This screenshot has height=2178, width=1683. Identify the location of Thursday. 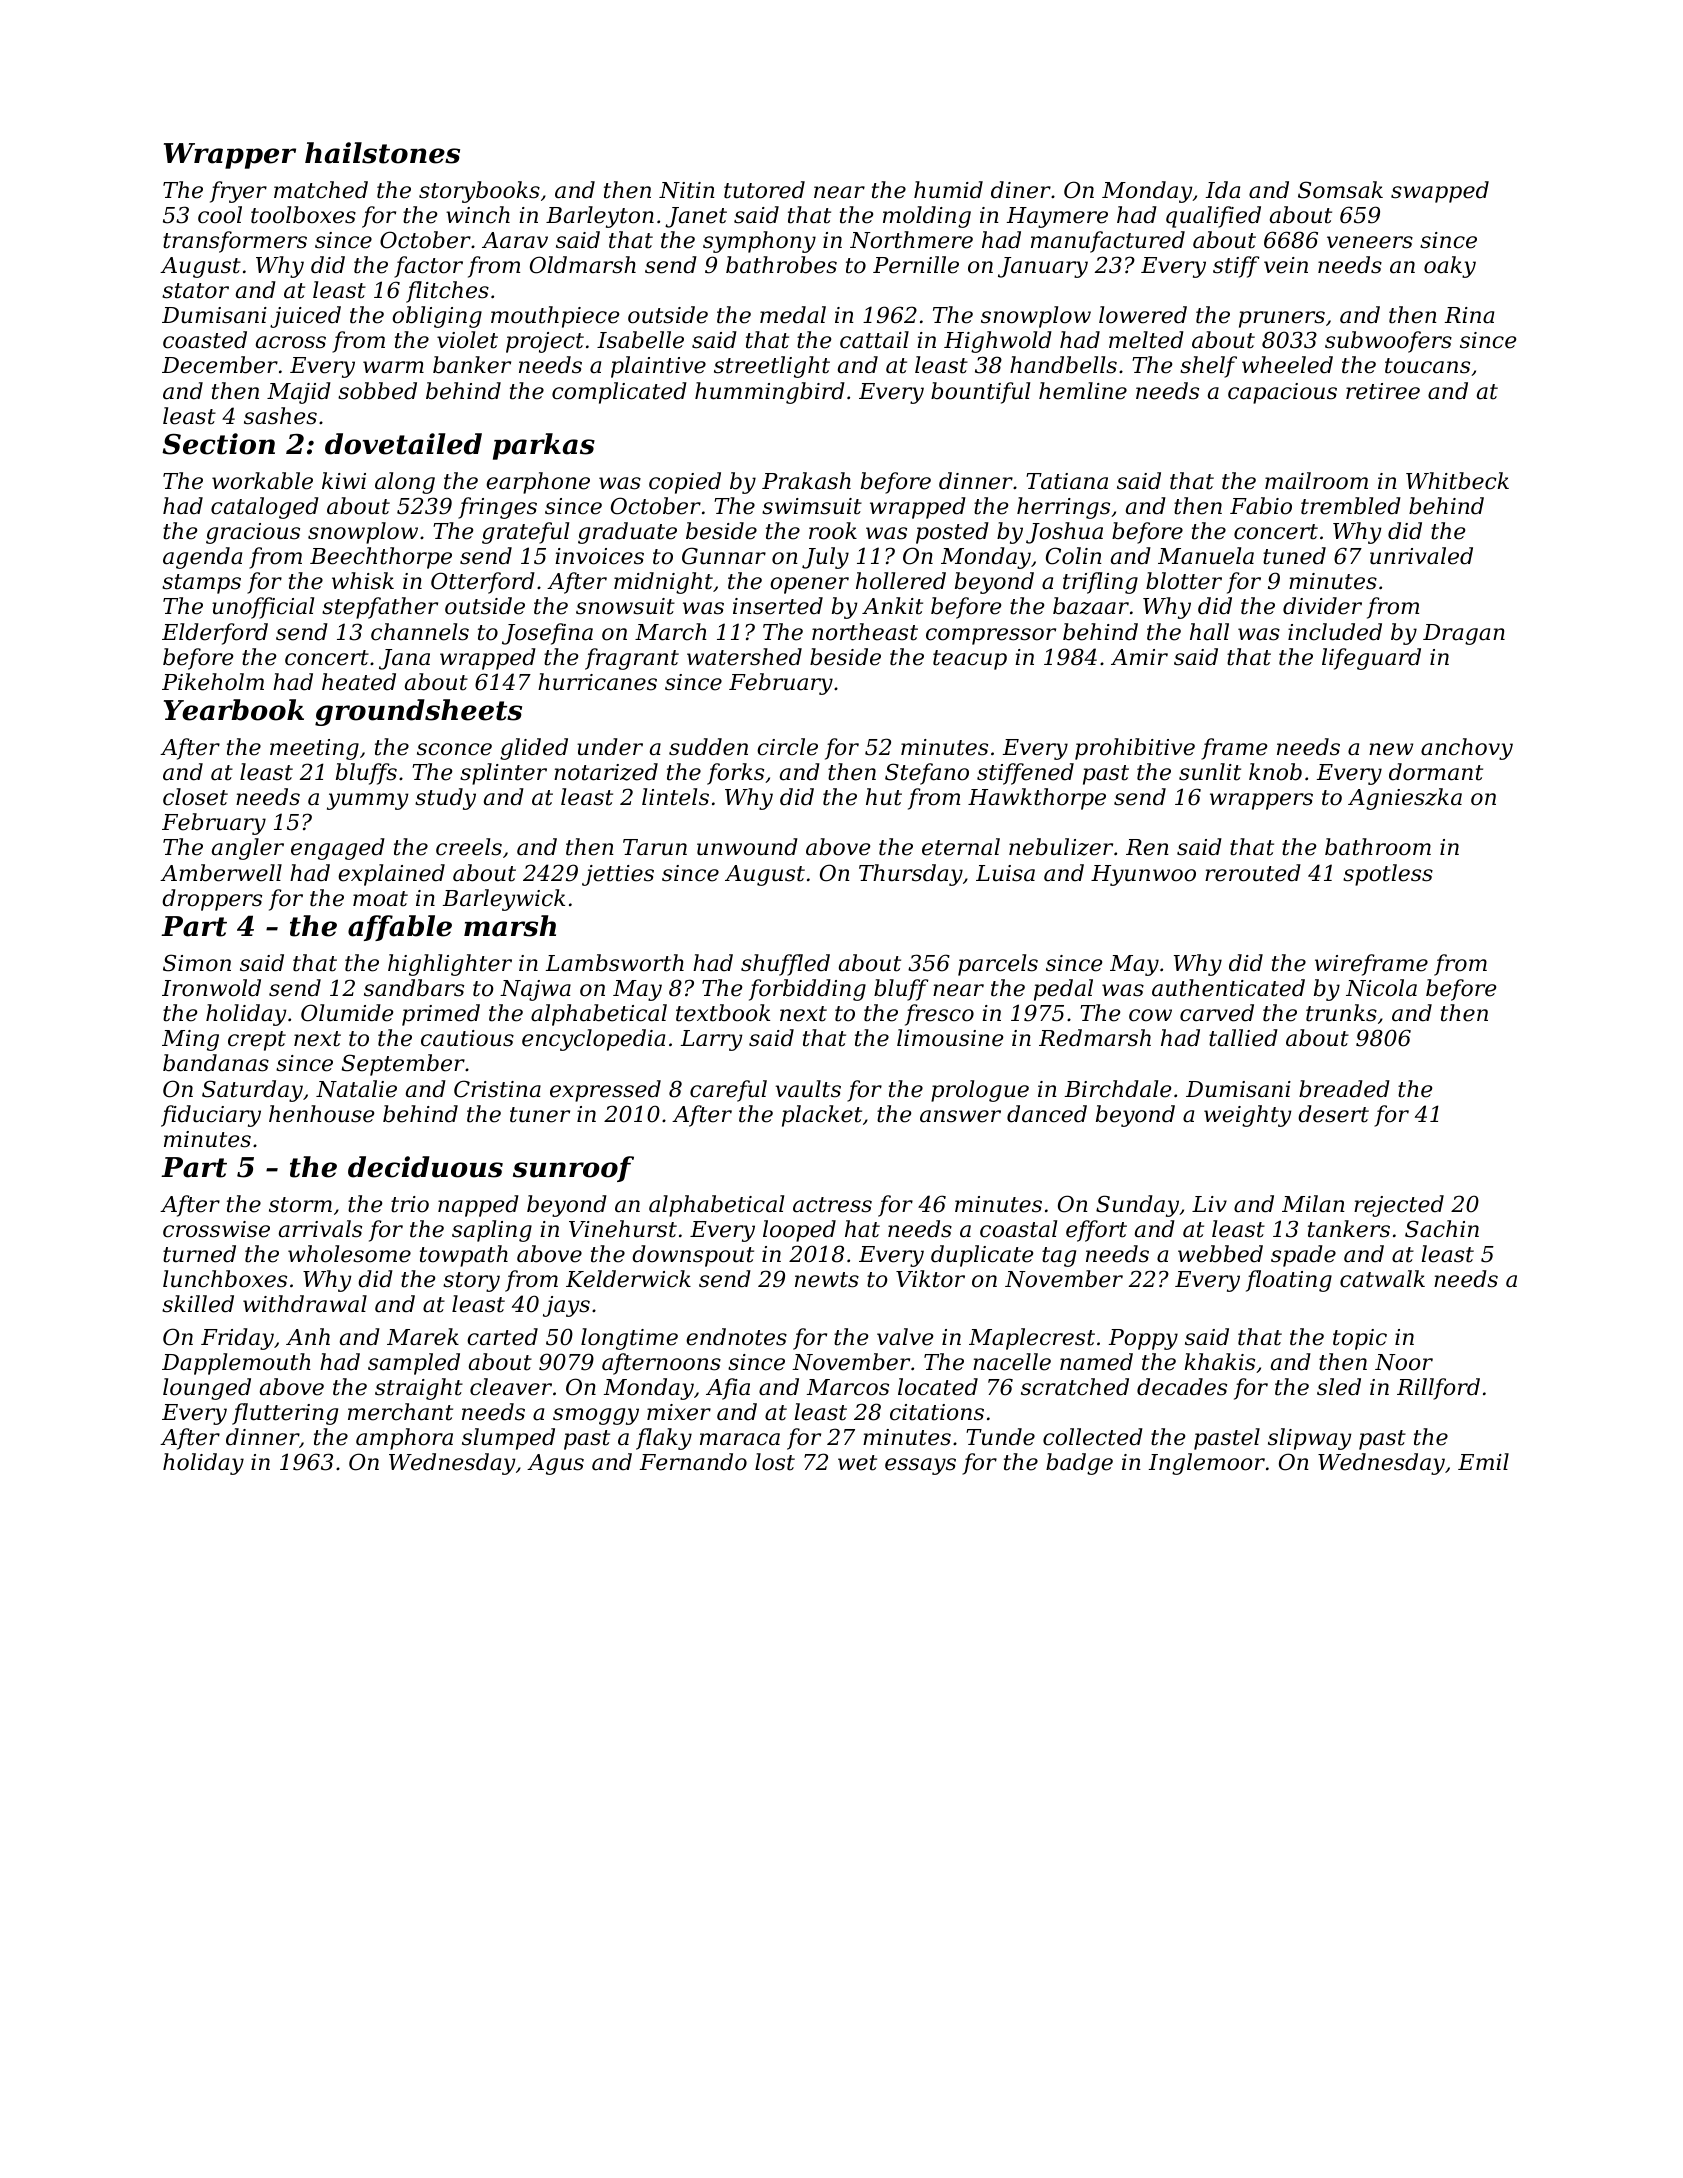
(911, 875).
